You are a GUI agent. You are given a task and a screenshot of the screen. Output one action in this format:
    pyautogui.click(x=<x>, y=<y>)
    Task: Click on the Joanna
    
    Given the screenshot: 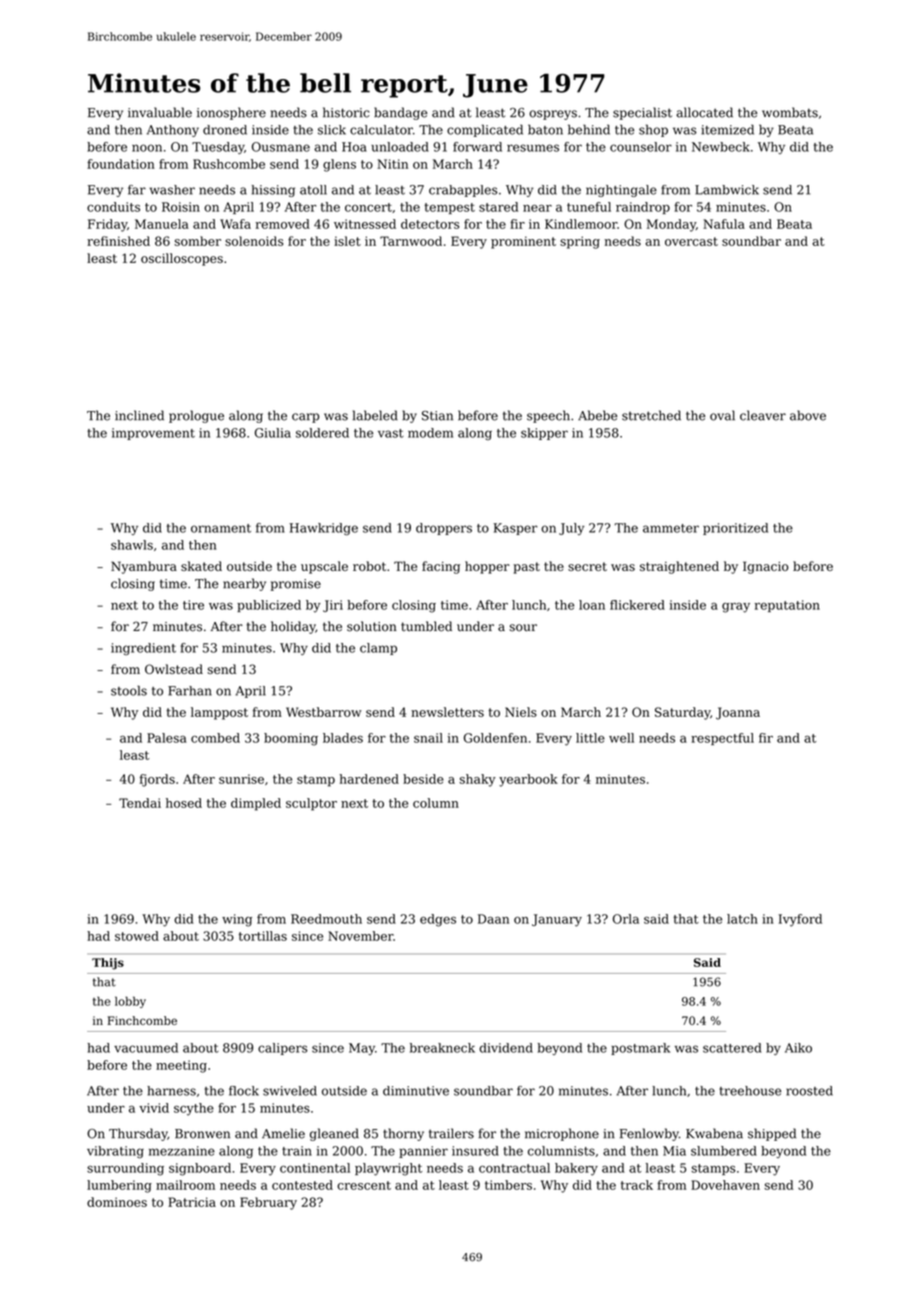 What is the action you would take?
    pyautogui.click(x=738, y=713)
